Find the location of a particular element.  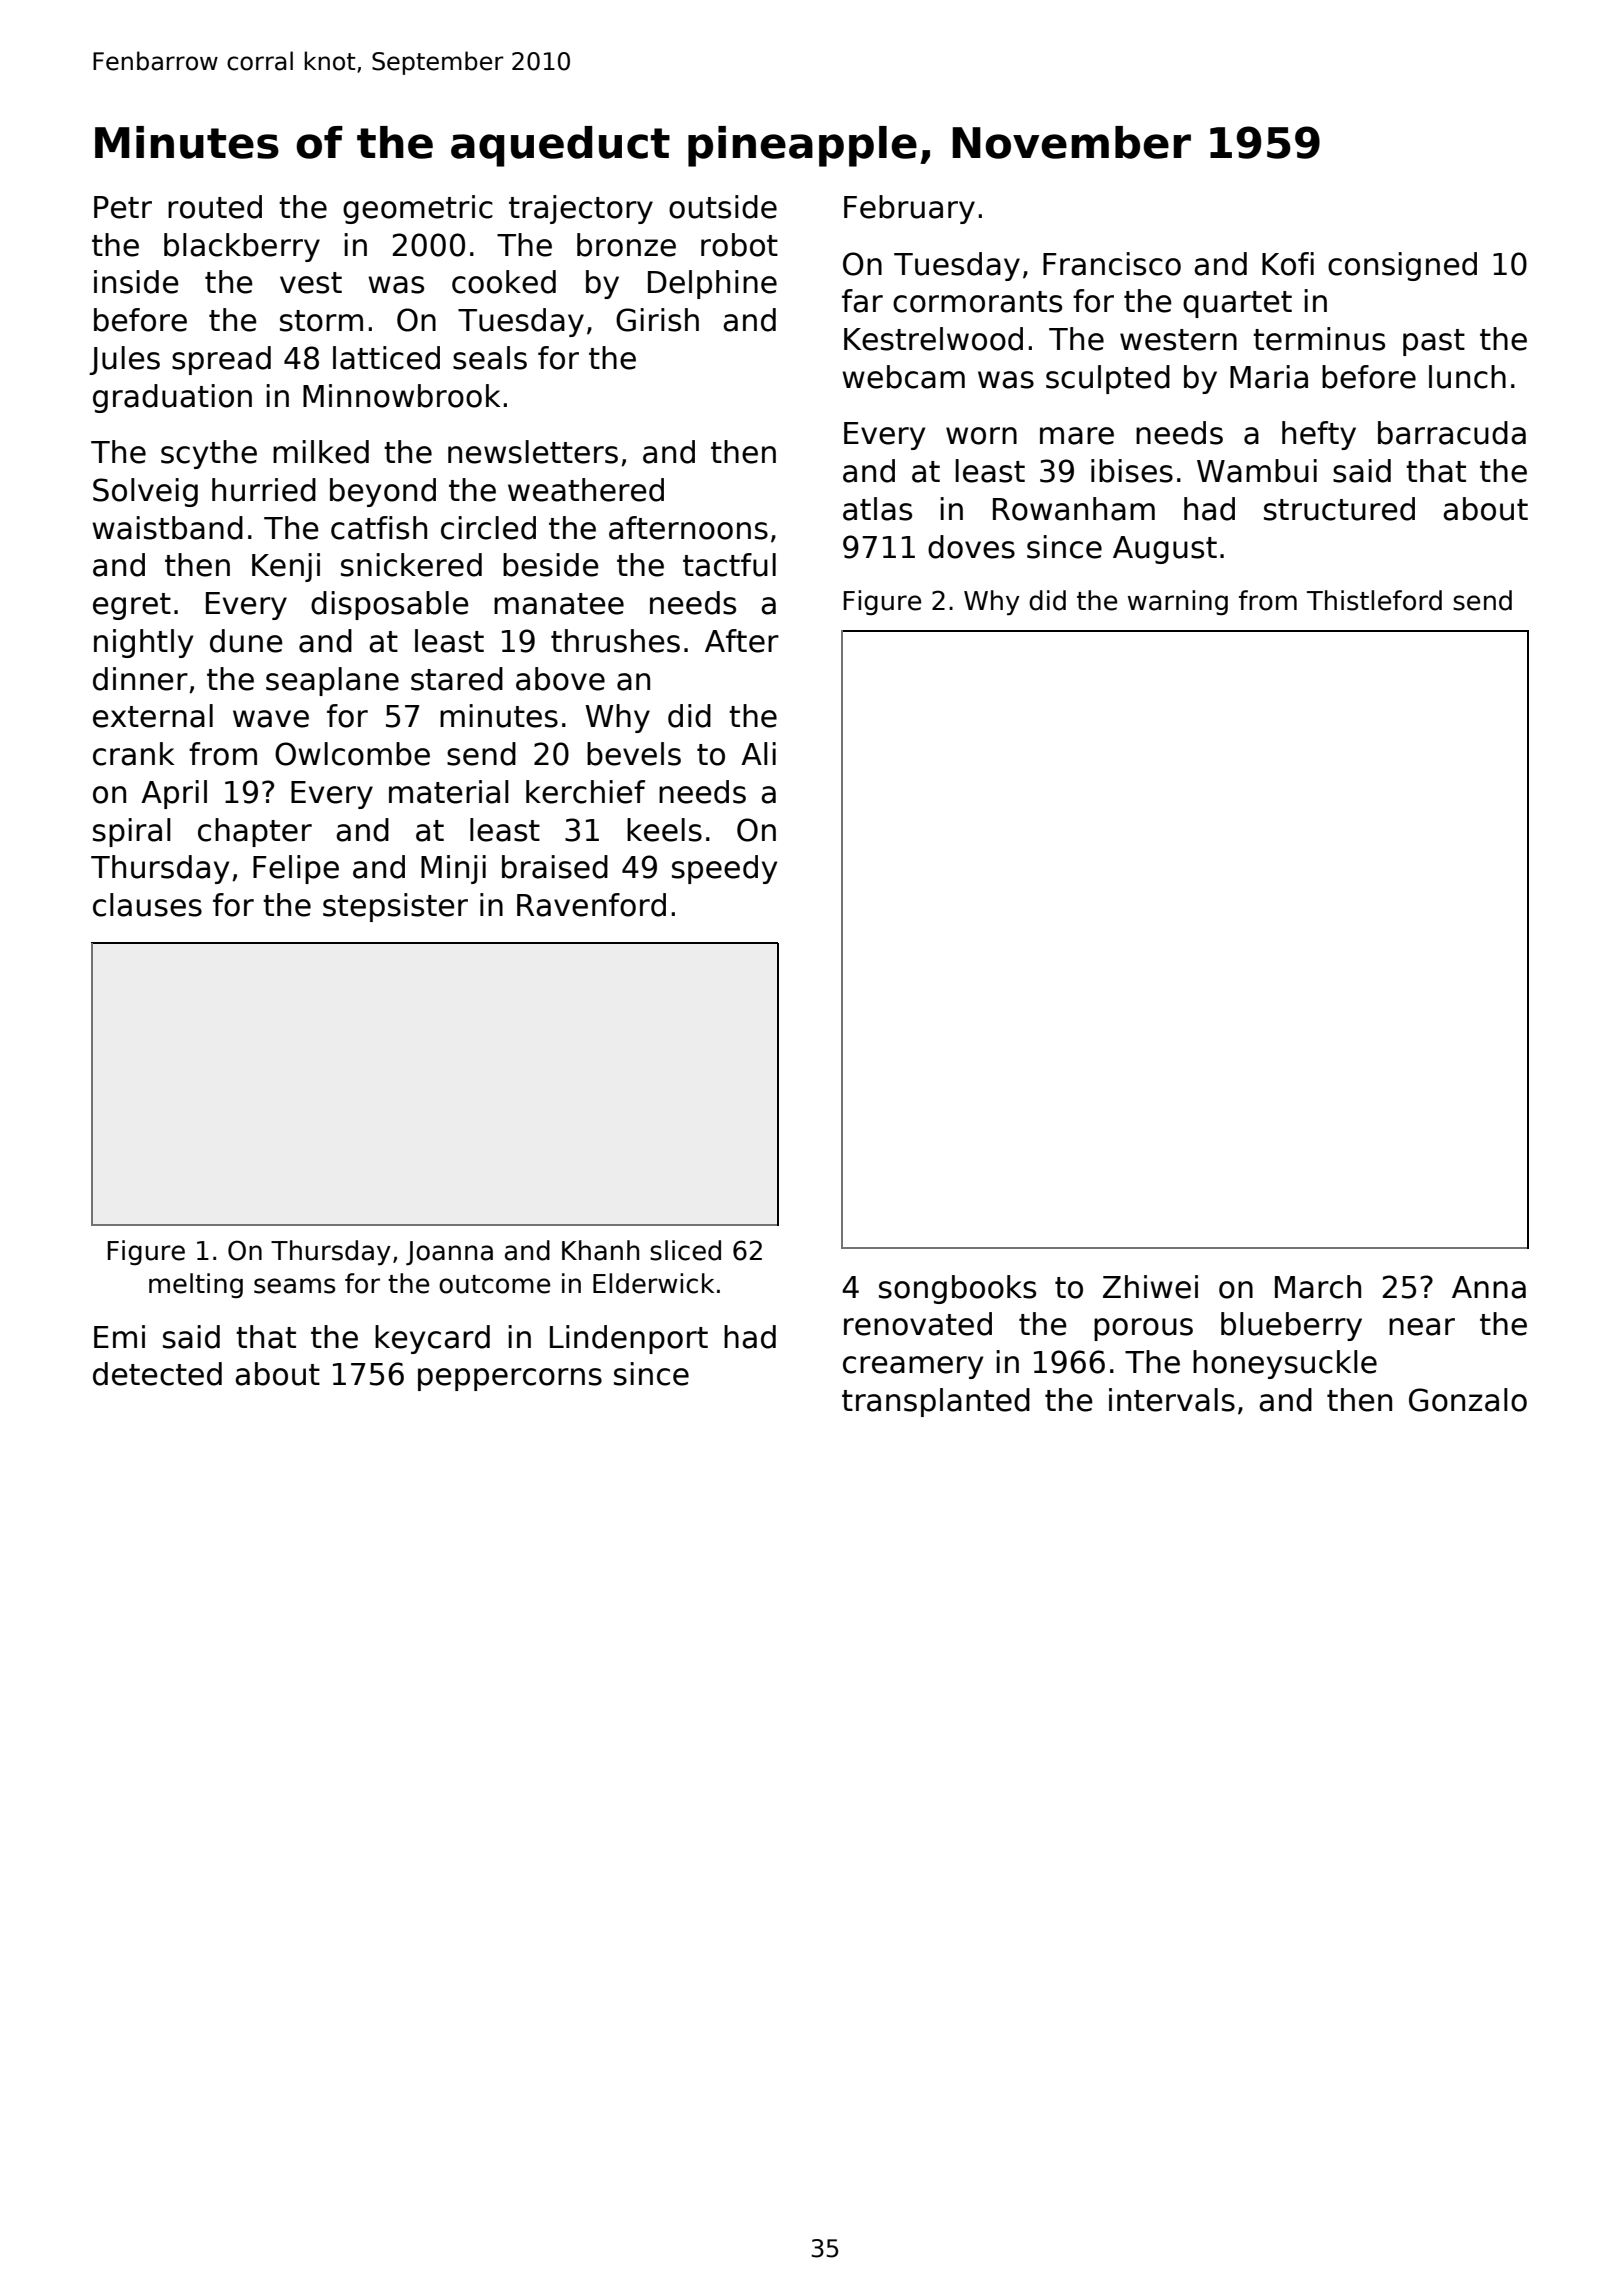

Ravenford is located at coordinates (591, 905).
